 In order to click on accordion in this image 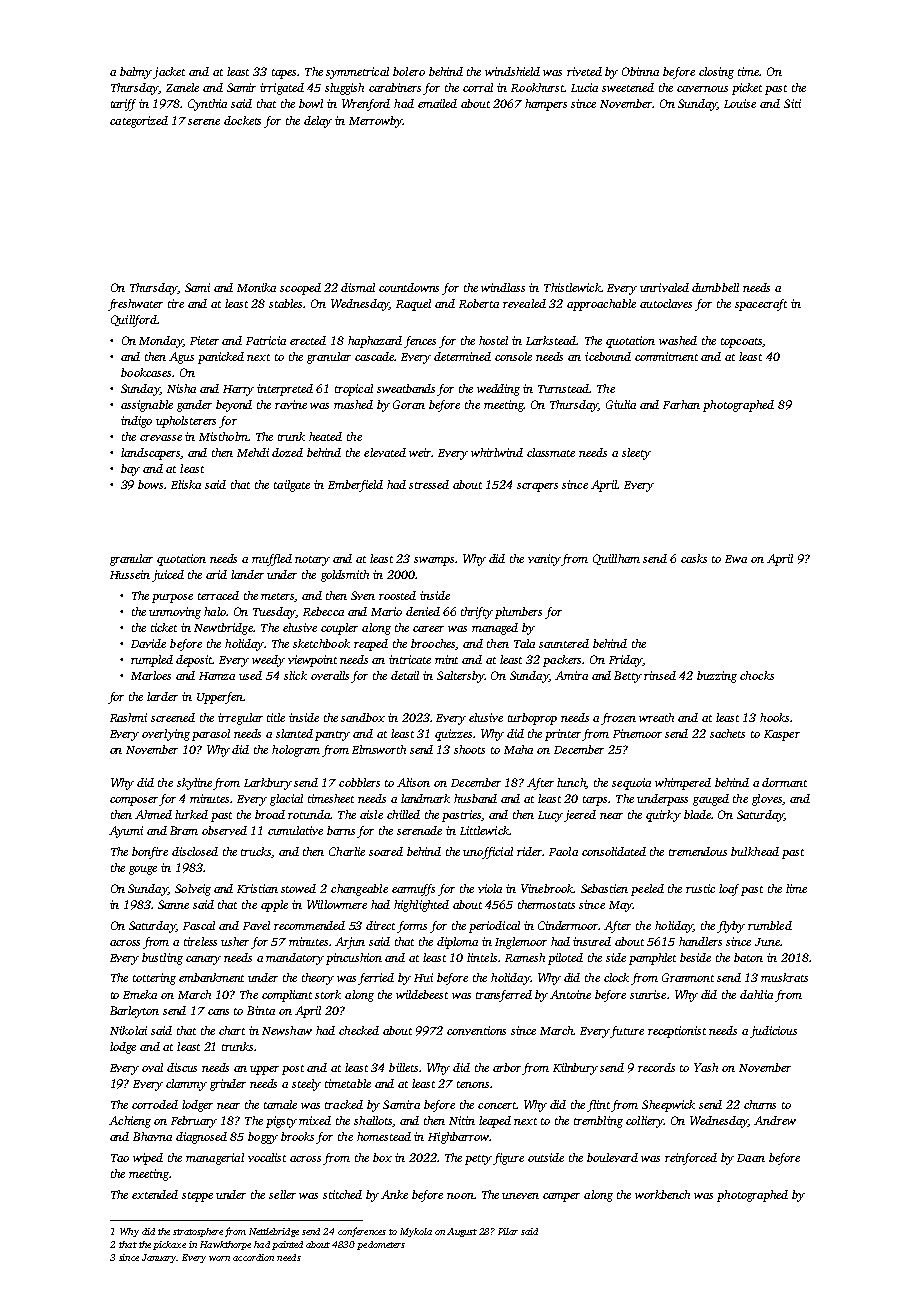, I will do `click(253, 1257)`.
